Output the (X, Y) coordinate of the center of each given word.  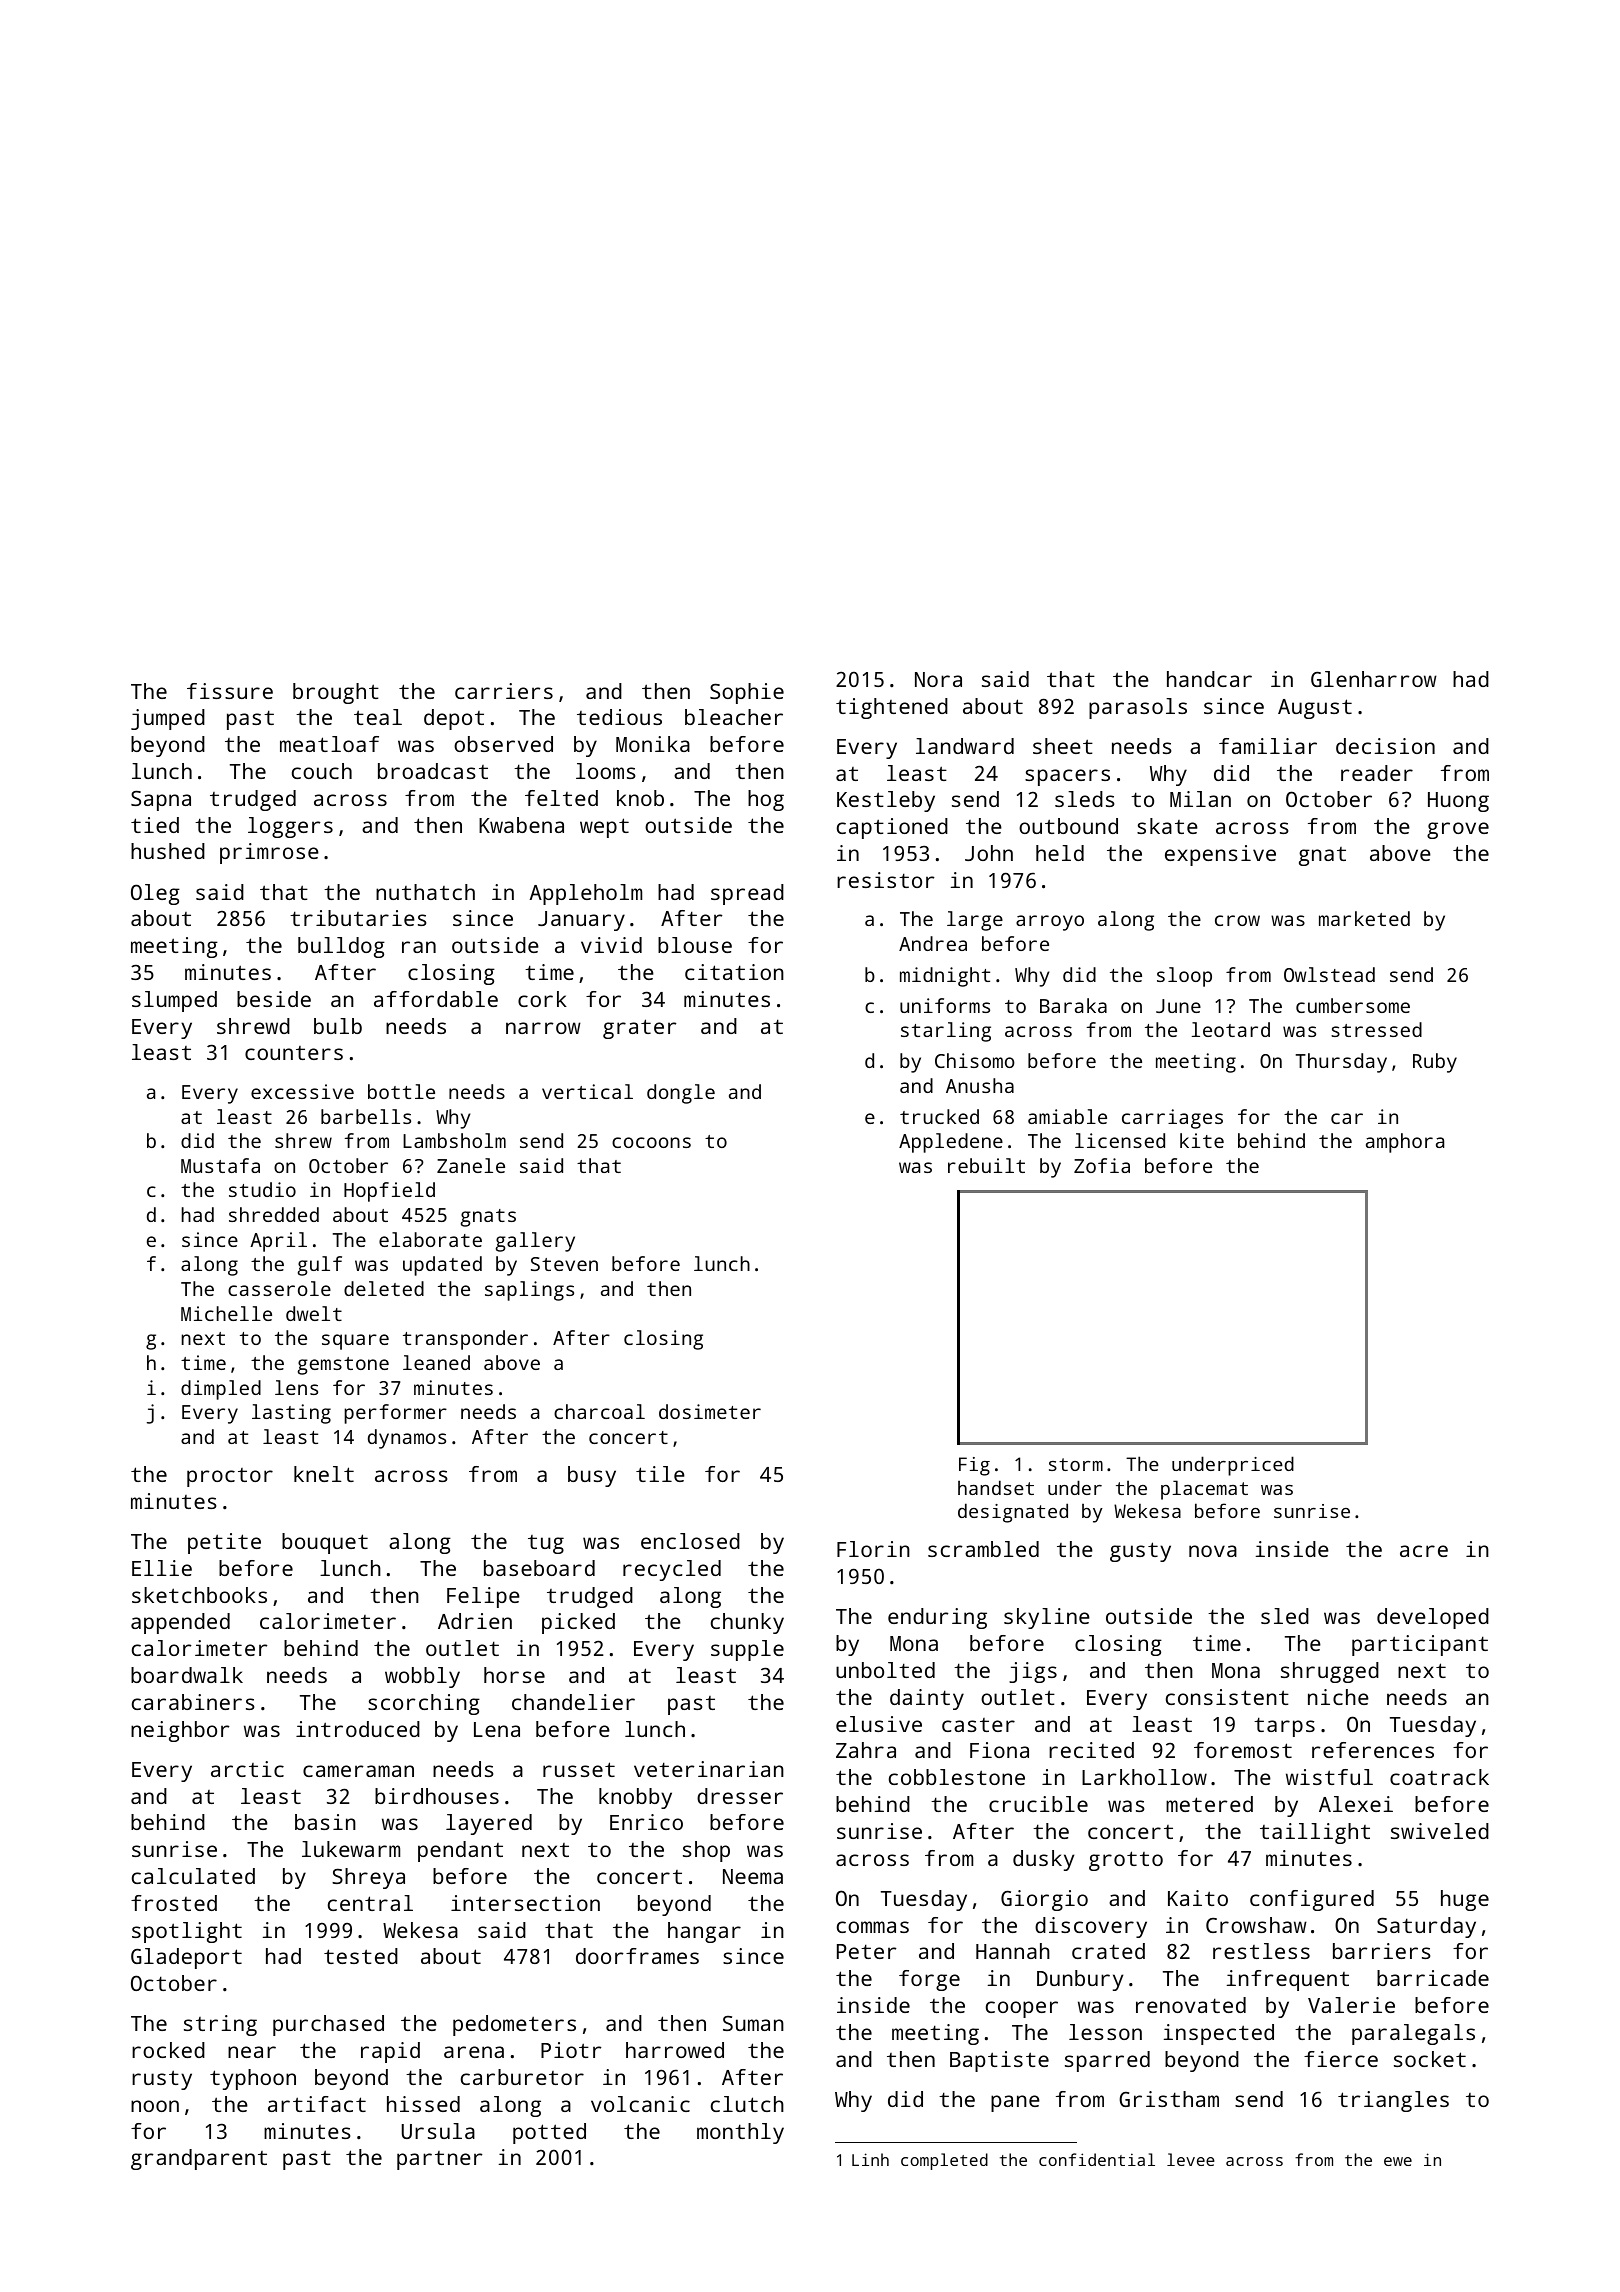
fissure (230, 691)
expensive (1220, 855)
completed (944, 2161)
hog (766, 800)
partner (439, 2160)
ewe (1398, 2161)
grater (639, 1029)
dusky (1043, 1860)
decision (1385, 746)
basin (325, 1822)
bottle (401, 1091)
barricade (1433, 1978)
